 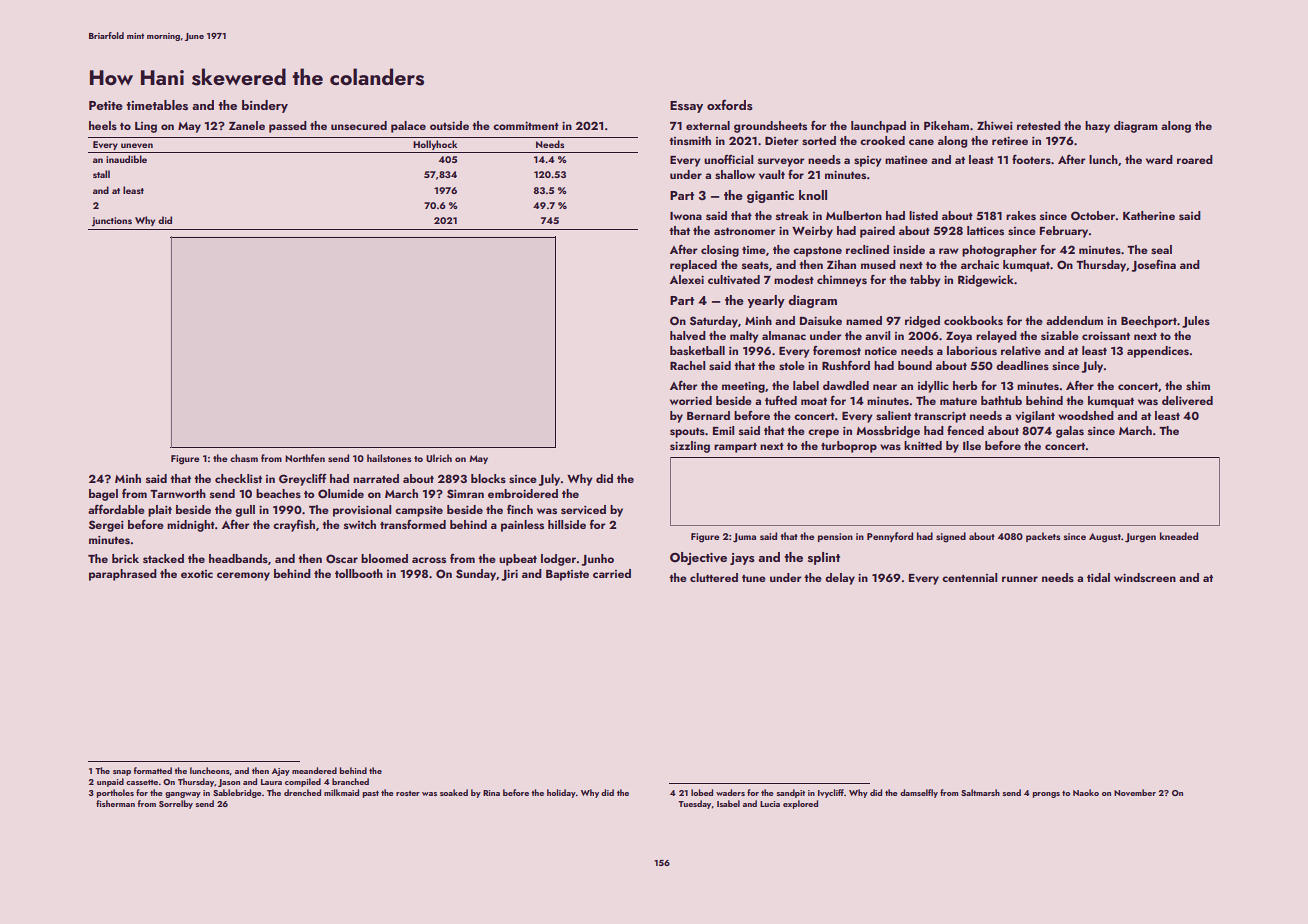 I want to click on Ridgewick, so click(x=986, y=281).
